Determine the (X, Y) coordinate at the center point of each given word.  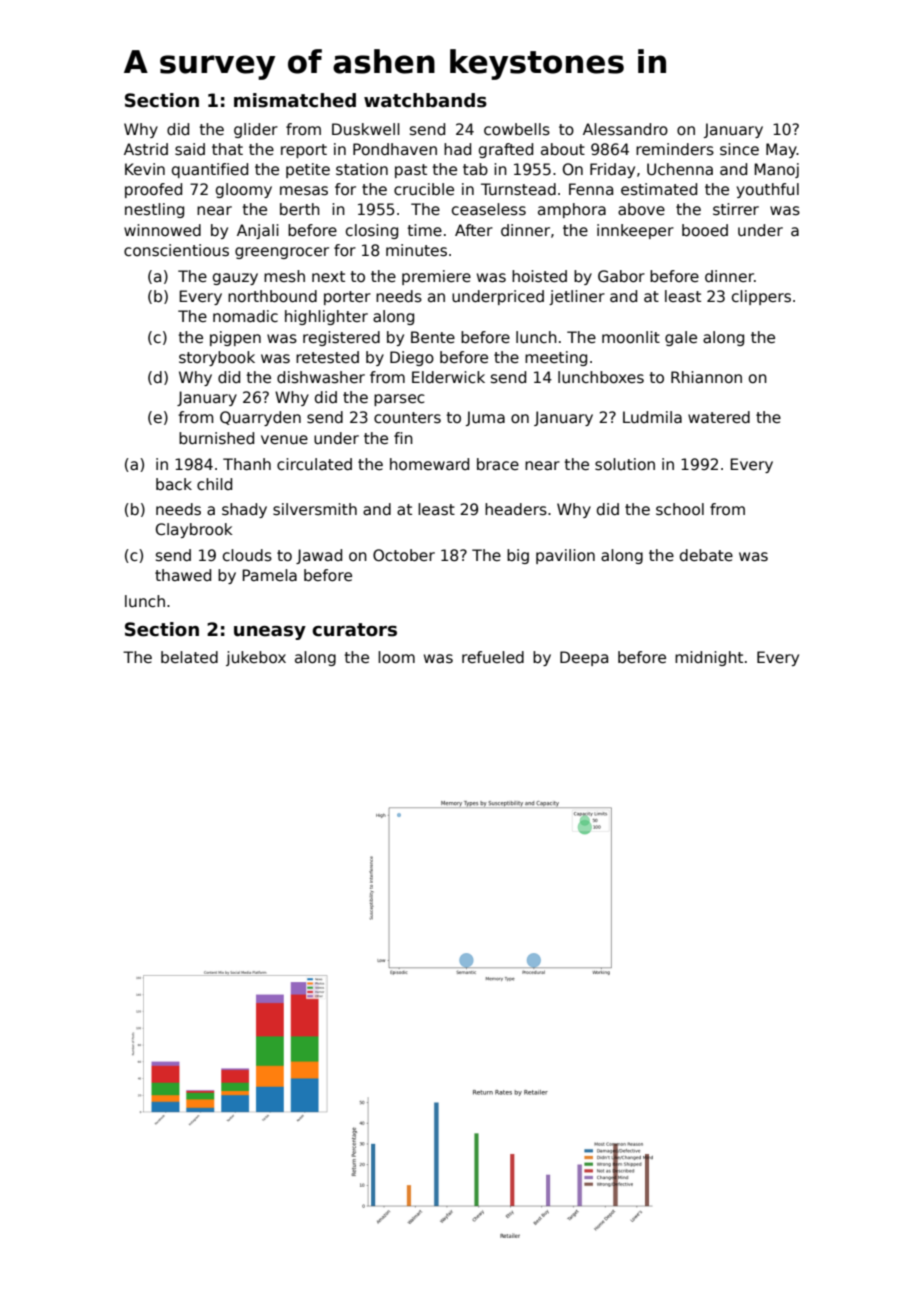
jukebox (256, 658)
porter (347, 298)
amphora (572, 210)
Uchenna (680, 169)
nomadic (245, 316)
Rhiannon (706, 377)
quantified (210, 170)
